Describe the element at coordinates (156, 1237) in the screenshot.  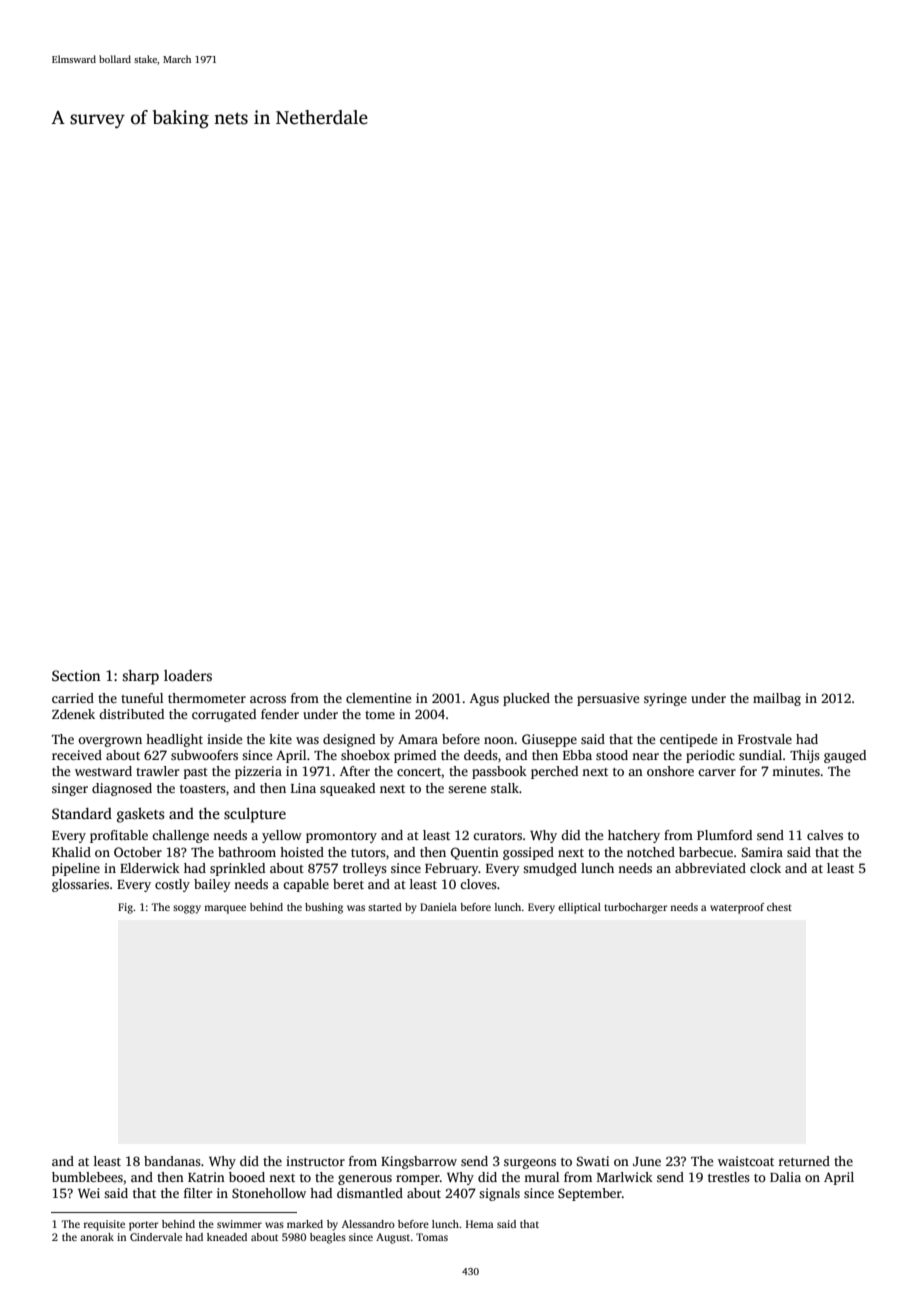
I see `Cindervale` at that location.
